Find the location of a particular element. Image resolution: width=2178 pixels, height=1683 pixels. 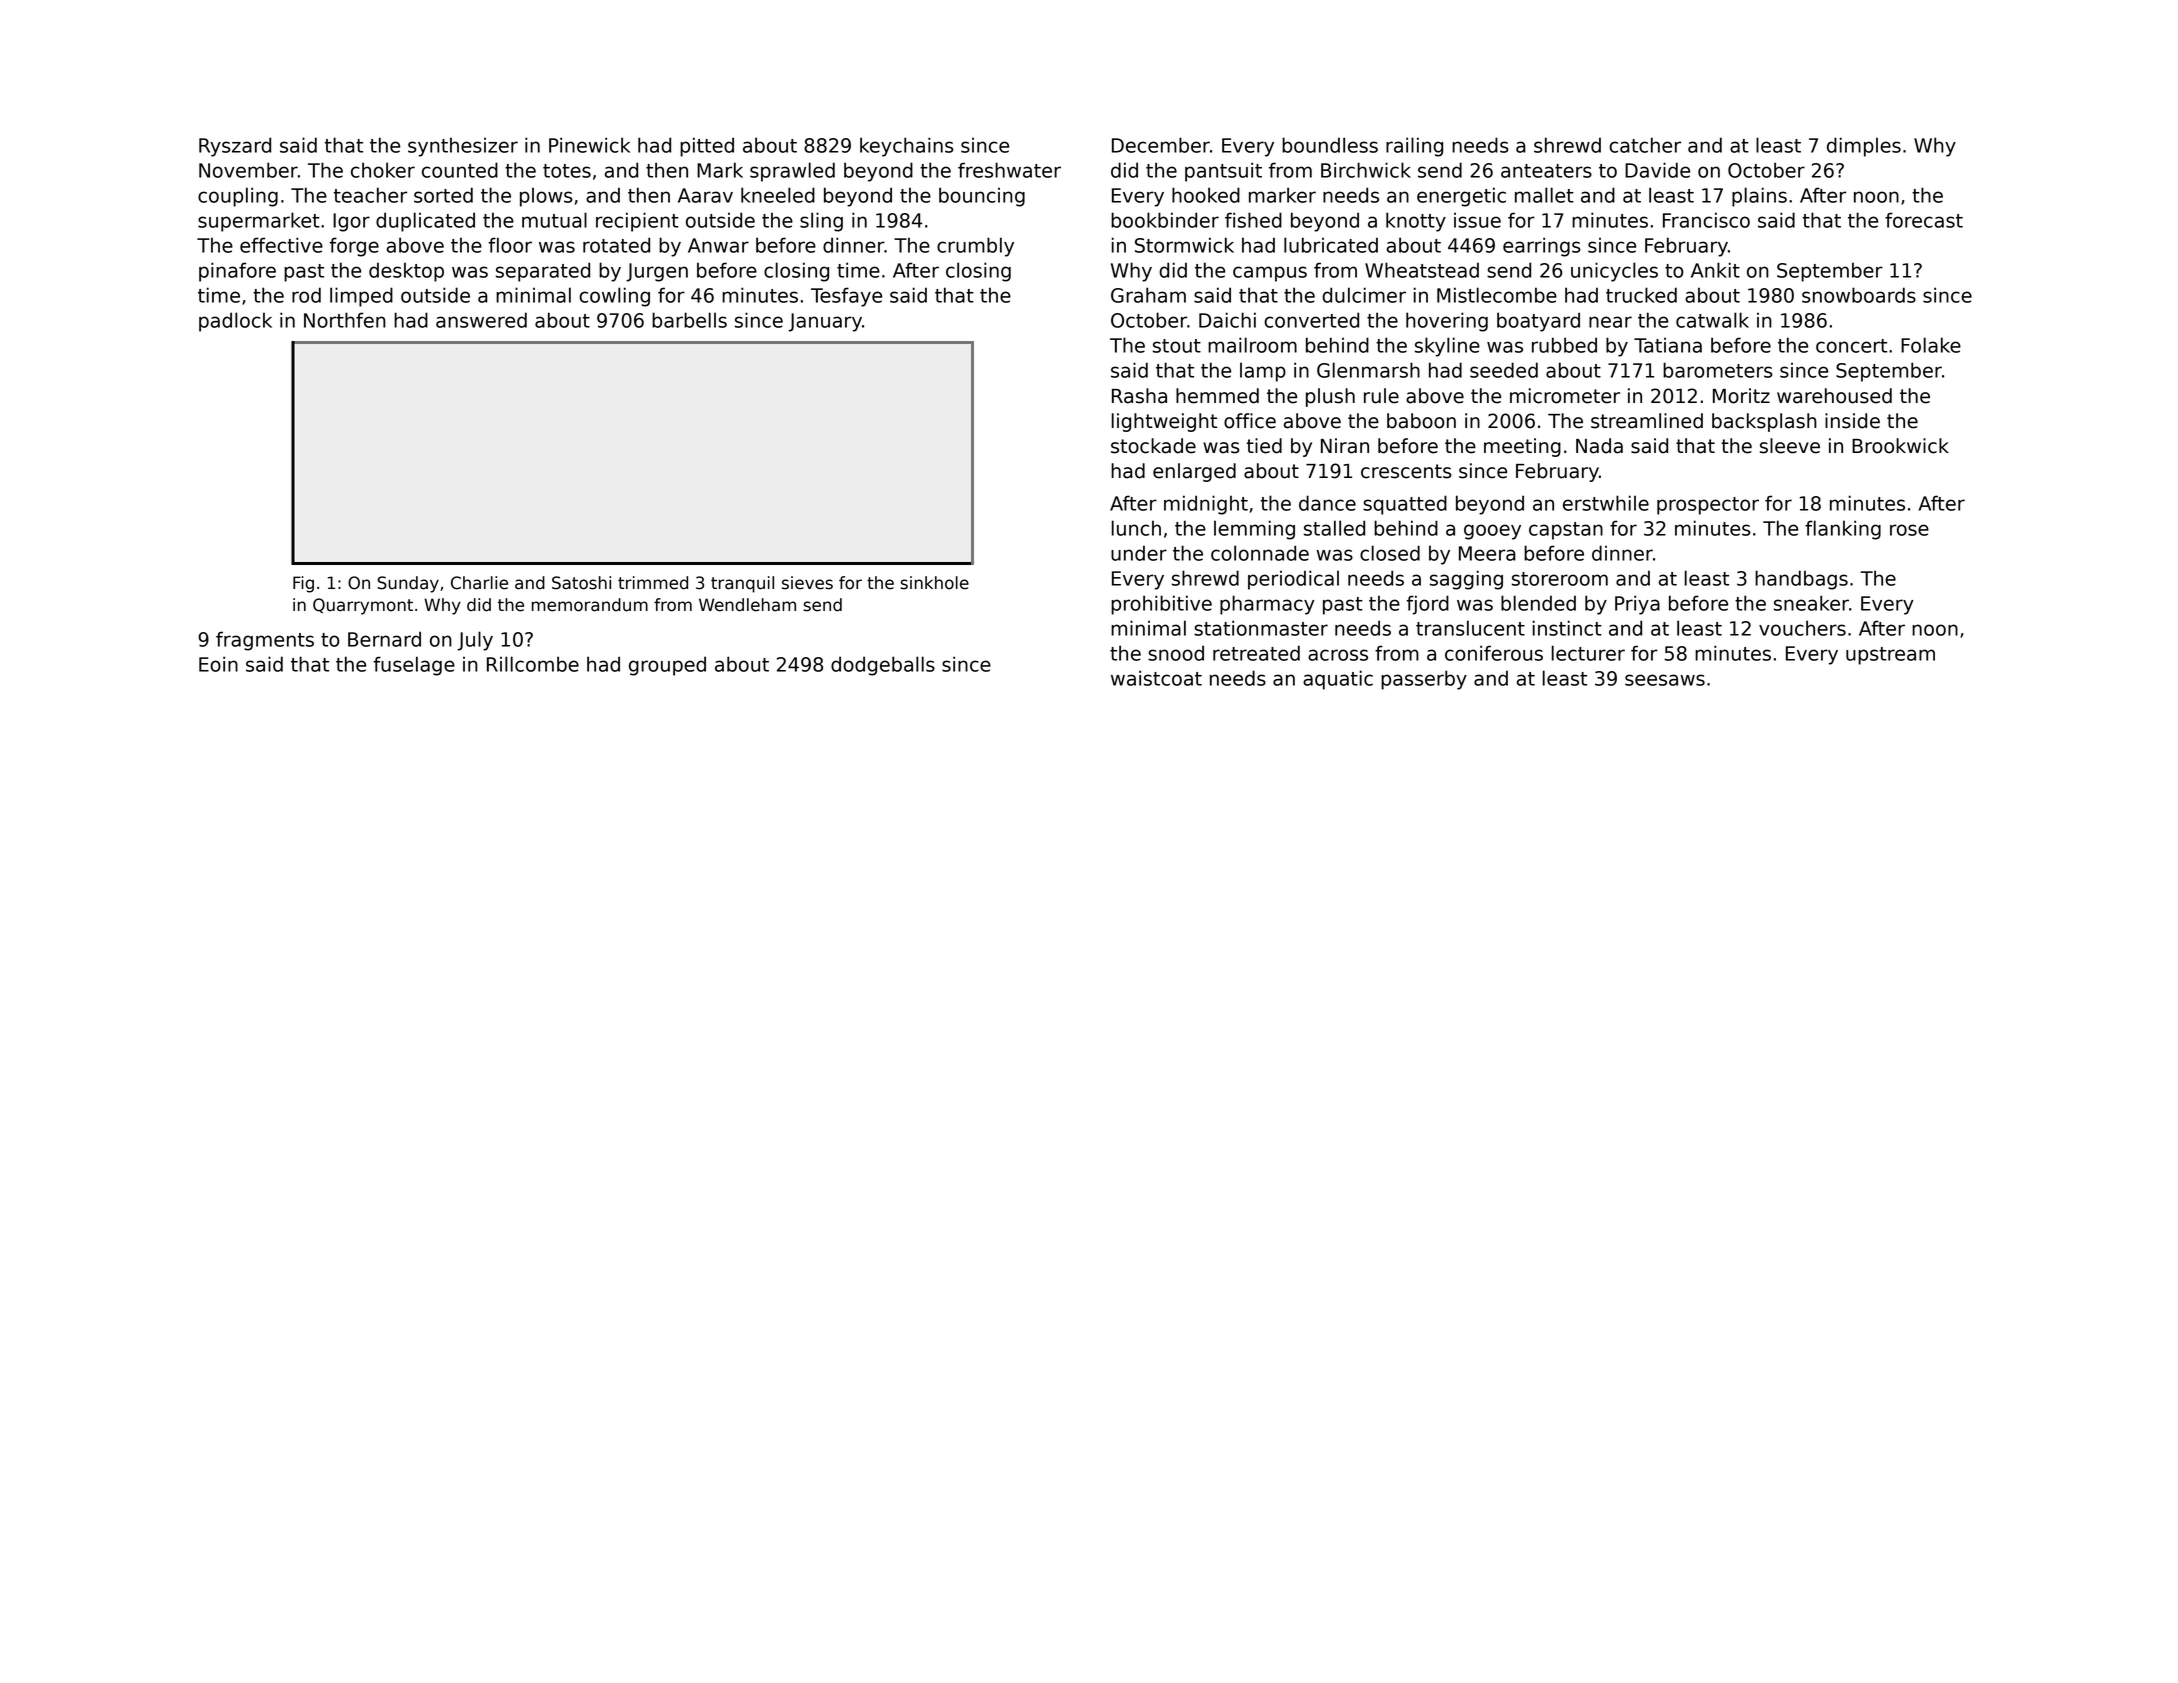

answered is located at coordinates (481, 320).
